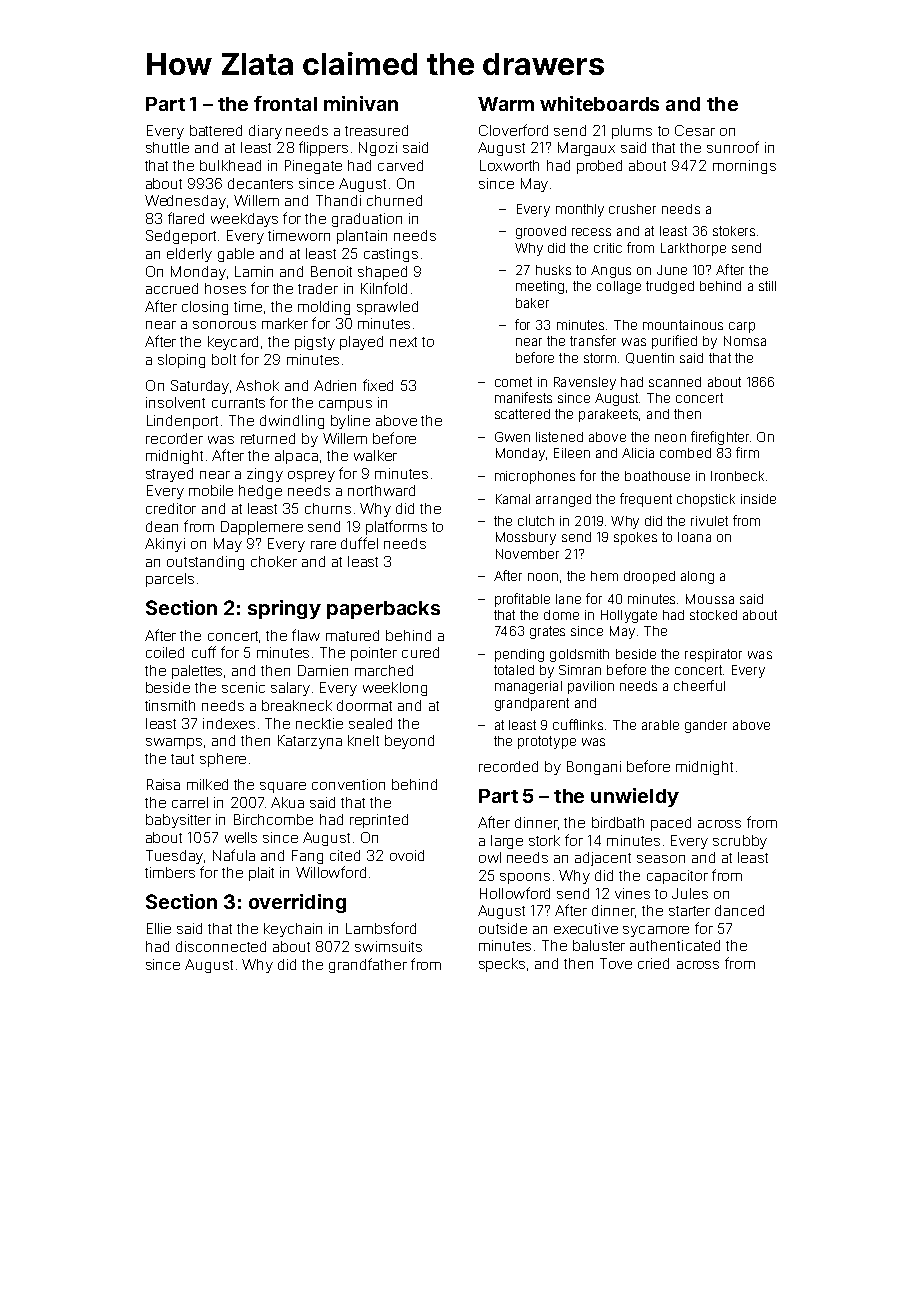 This screenshot has width=924, height=1314. I want to click on November, so click(527, 554).
